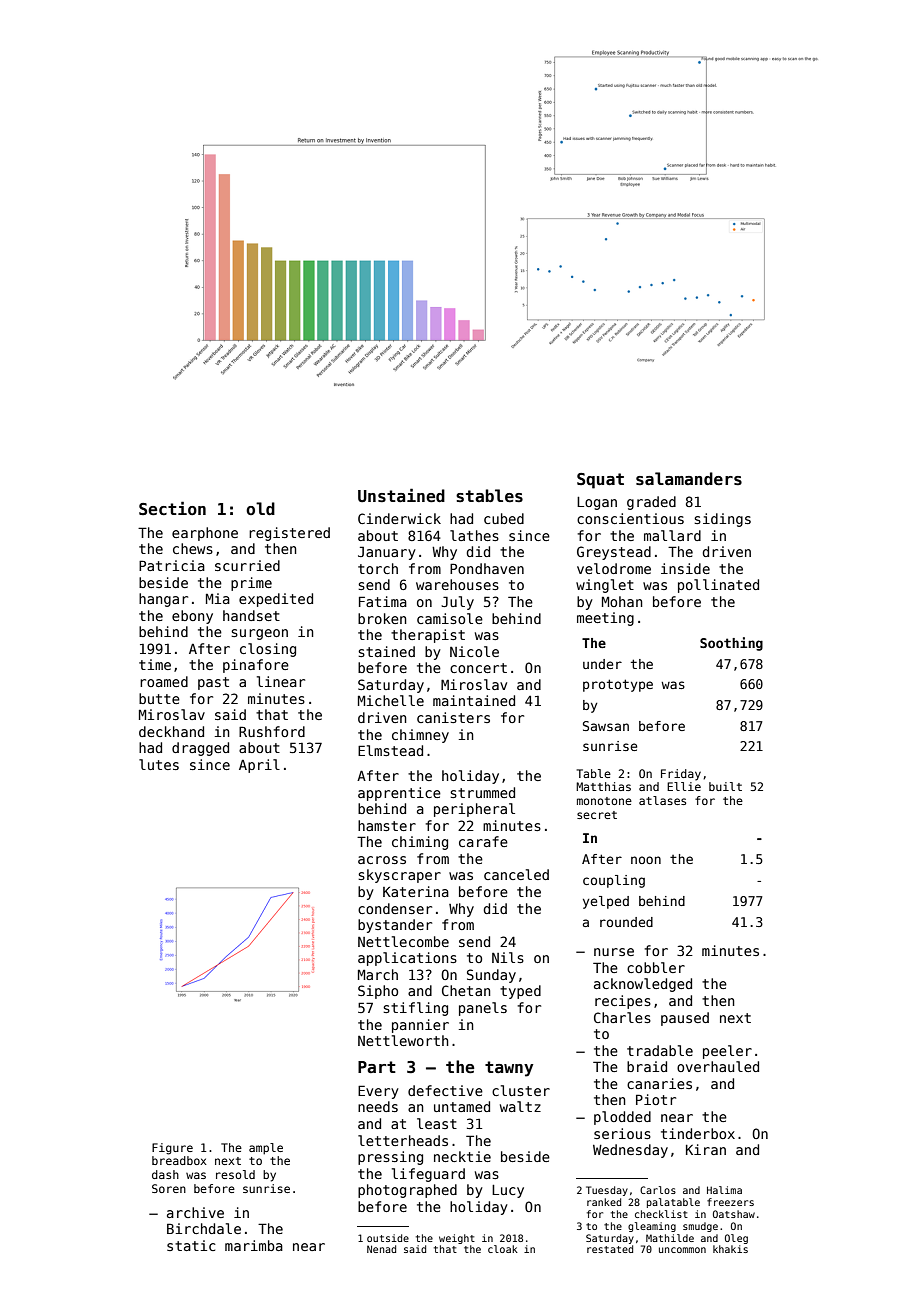 This screenshot has height=1316, width=908. Describe the element at coordinates (478, 668) in the screenshot. I see `concert` at that location.
